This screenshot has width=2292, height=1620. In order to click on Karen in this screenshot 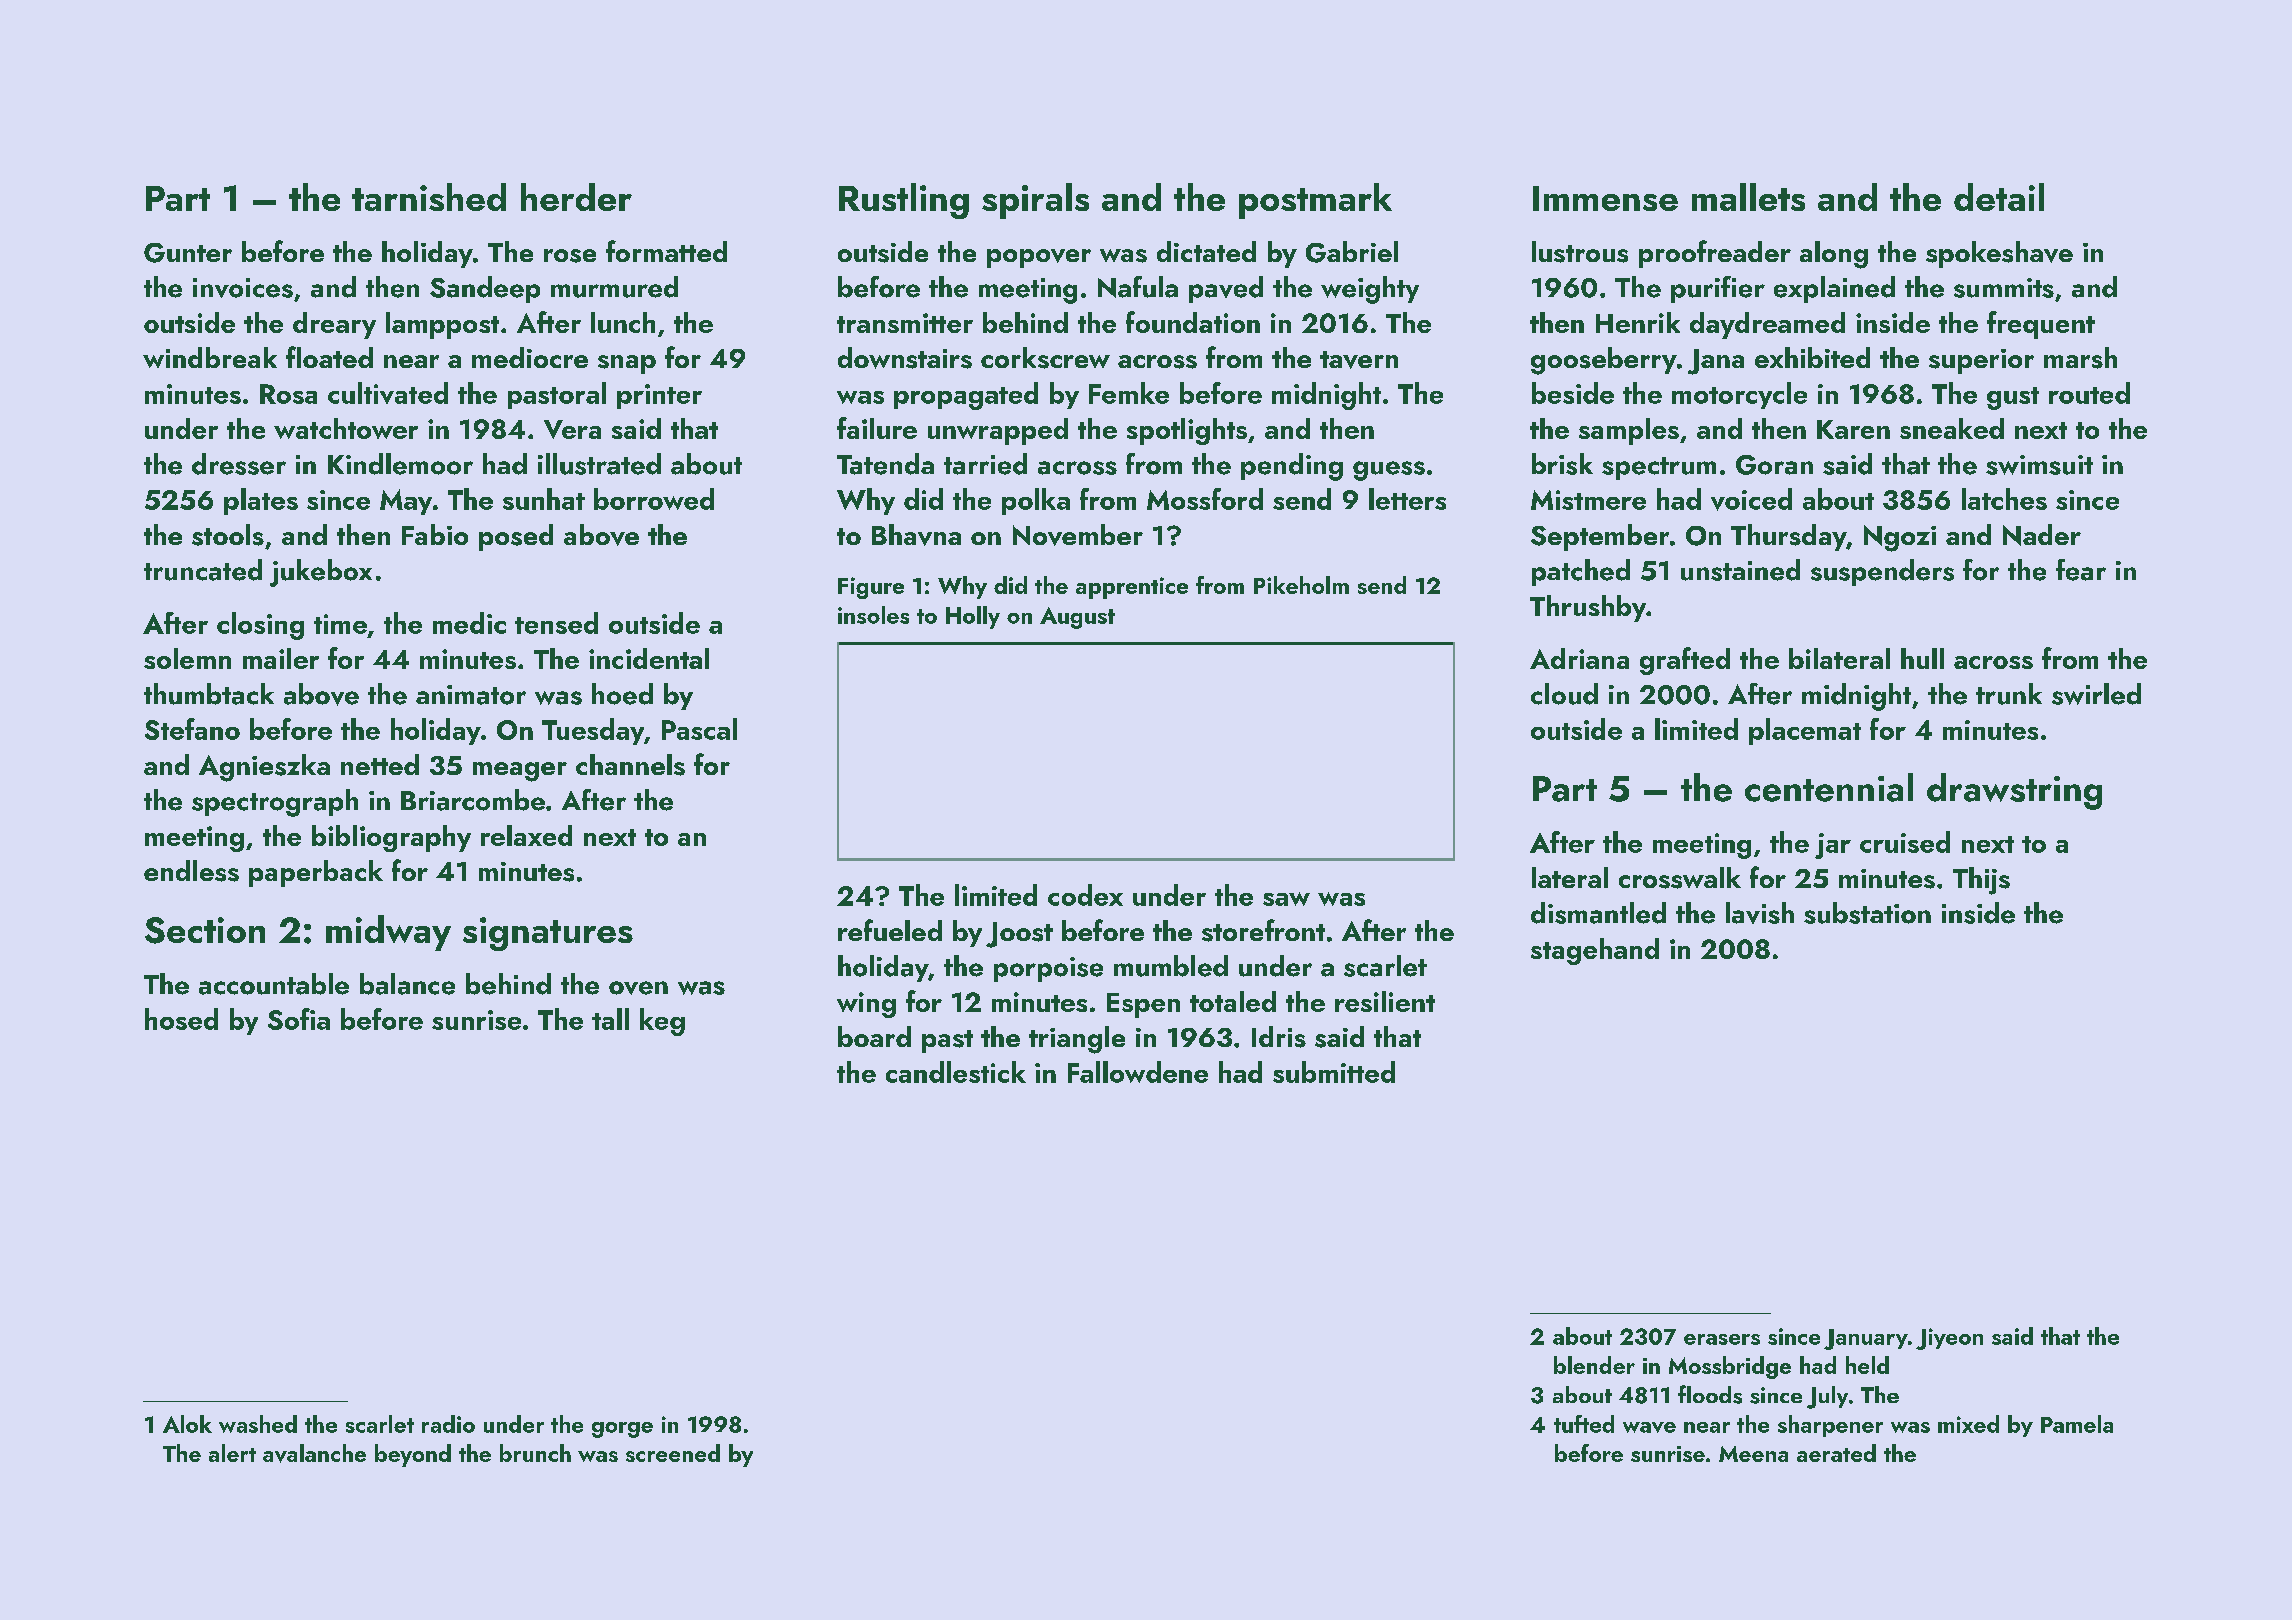, I will do `click(1853, 429)`.
